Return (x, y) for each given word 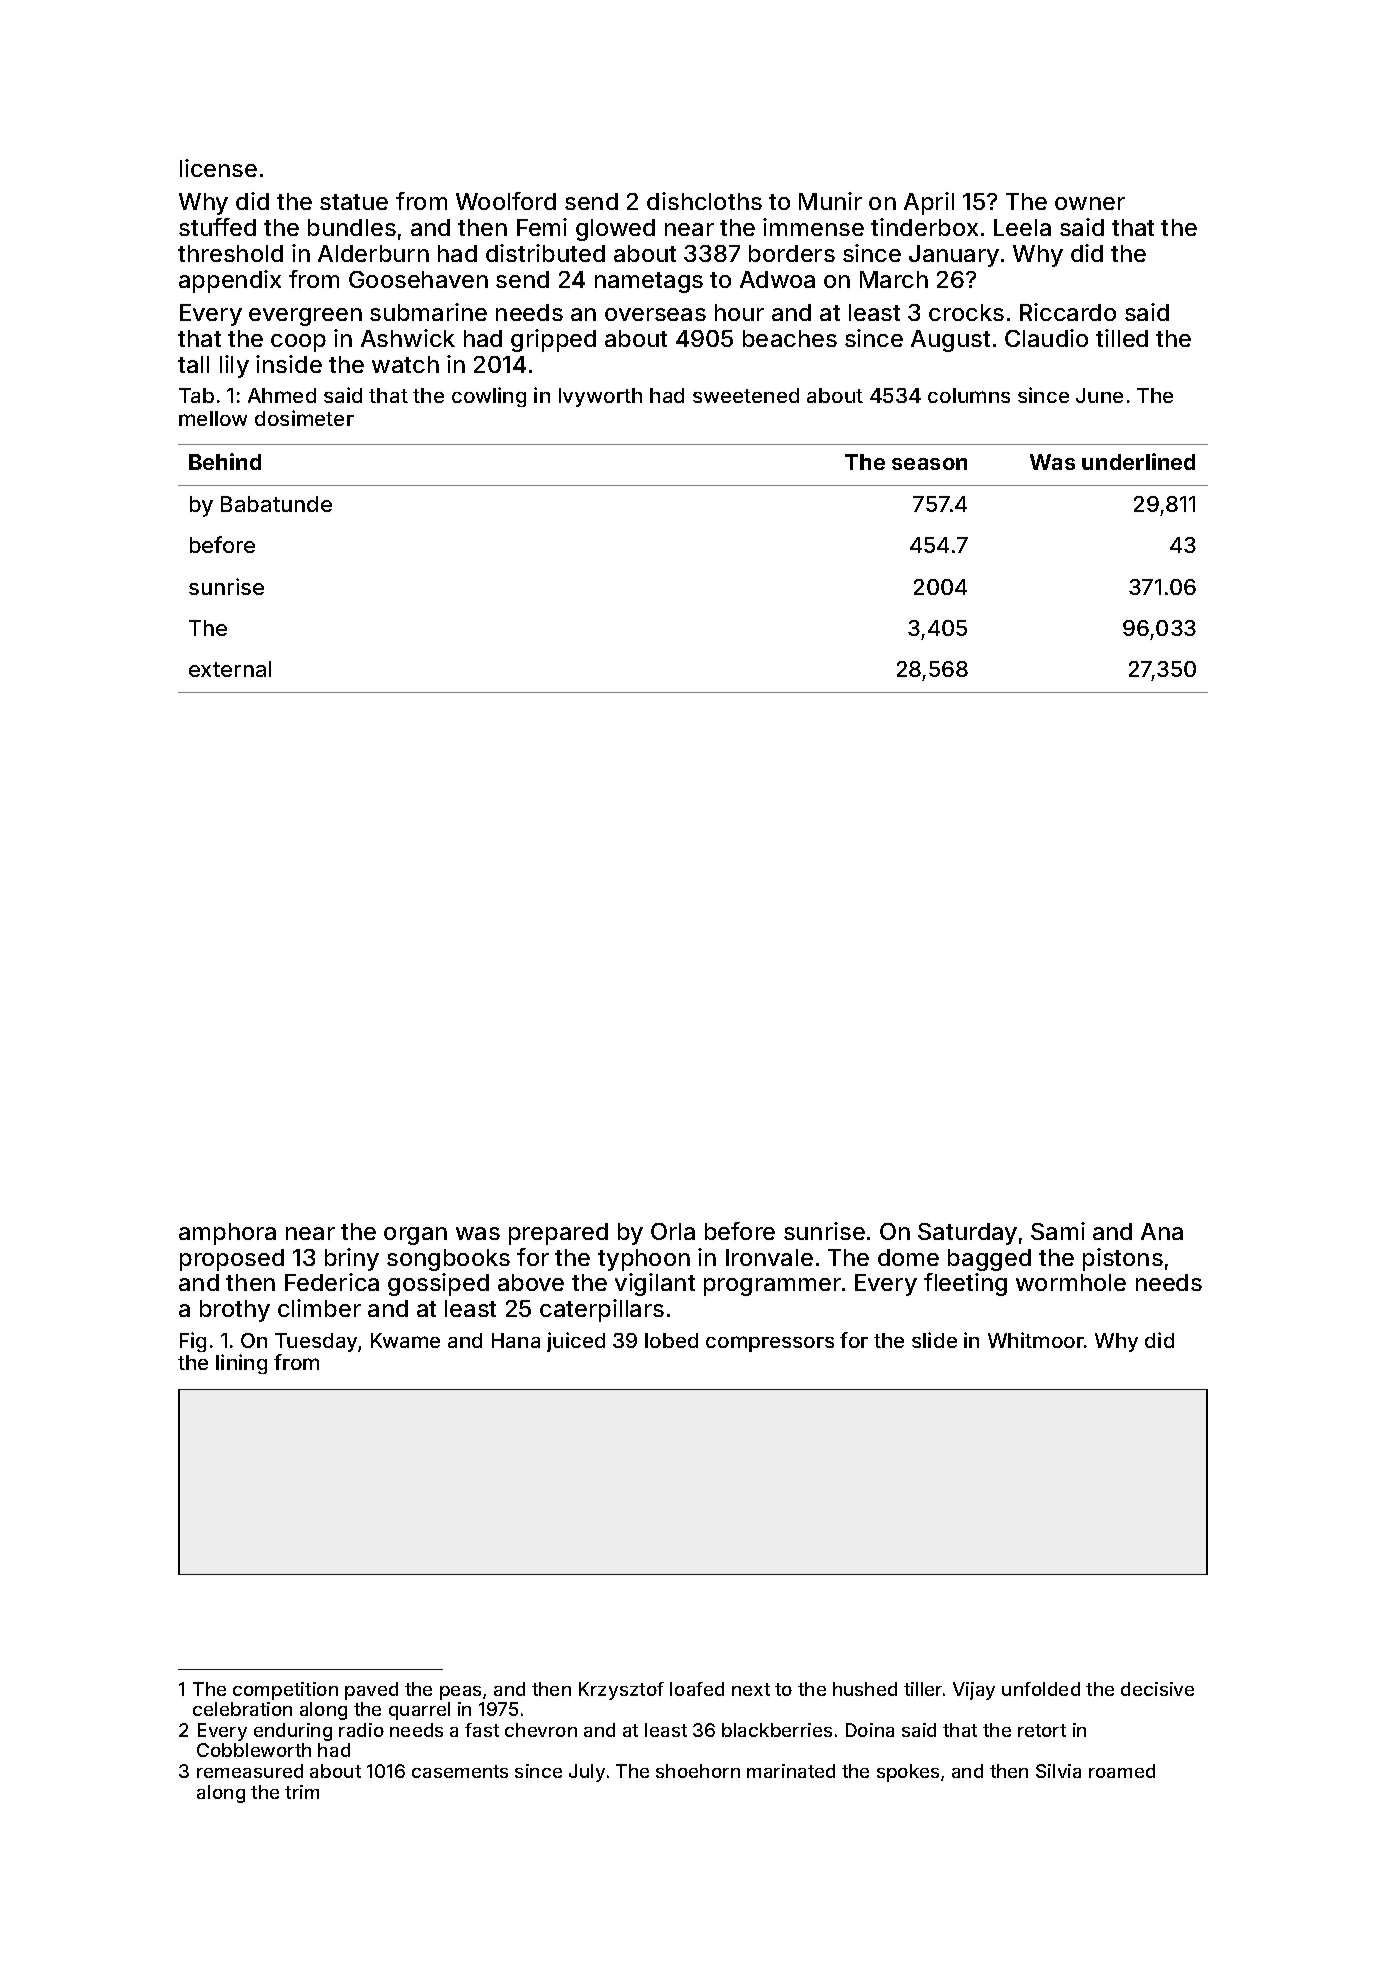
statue (354, 202)
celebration (242, 1709)
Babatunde (276, 504)
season (929, 464)
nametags (649, 282)
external (230, 669)
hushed (865, 1689)
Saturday (967, 1234)
